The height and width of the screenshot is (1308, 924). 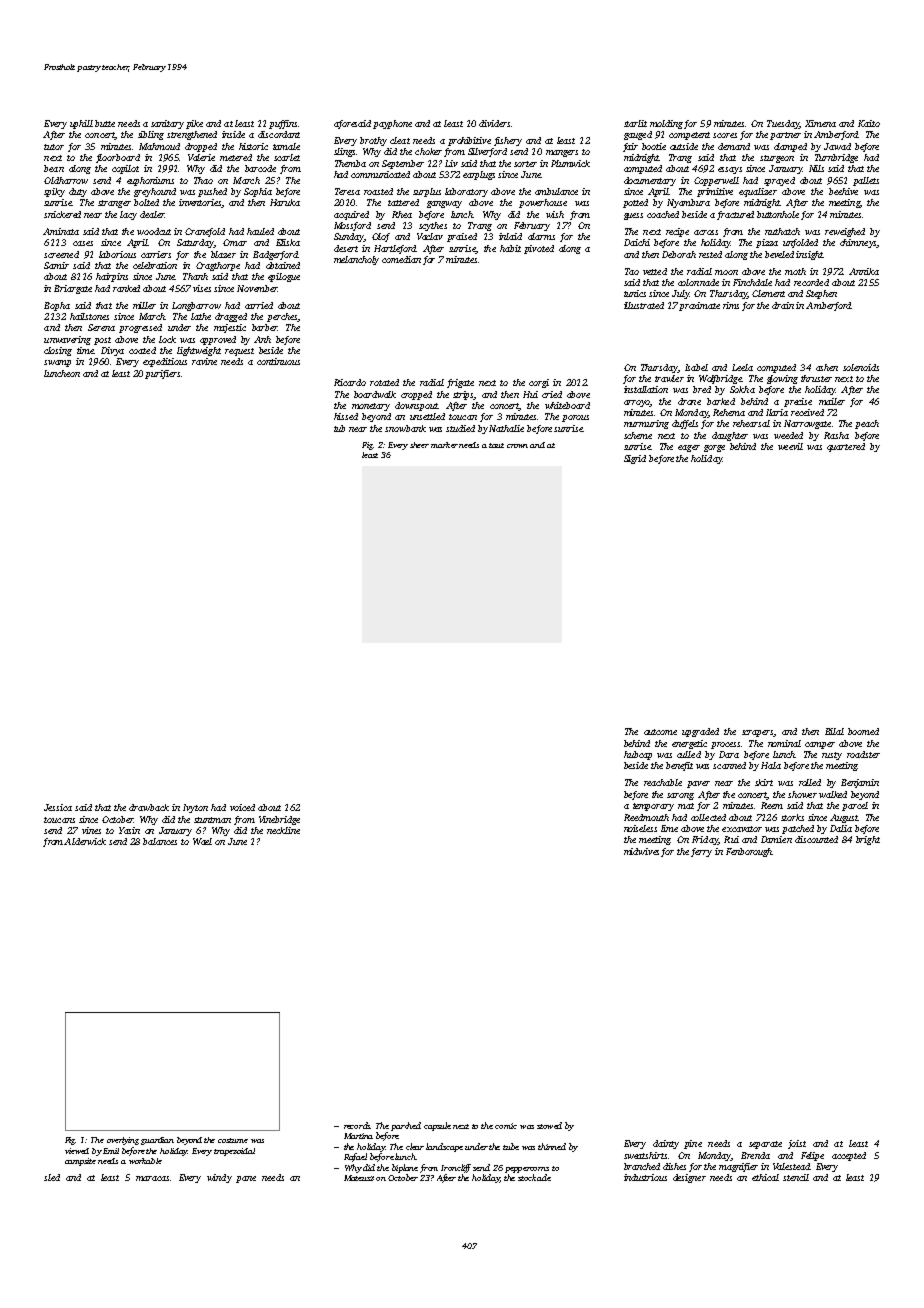 What do you see at coordinates (77, 1151) in the screenshot?
I see `viewed` at bounding box center [77, 1151].
